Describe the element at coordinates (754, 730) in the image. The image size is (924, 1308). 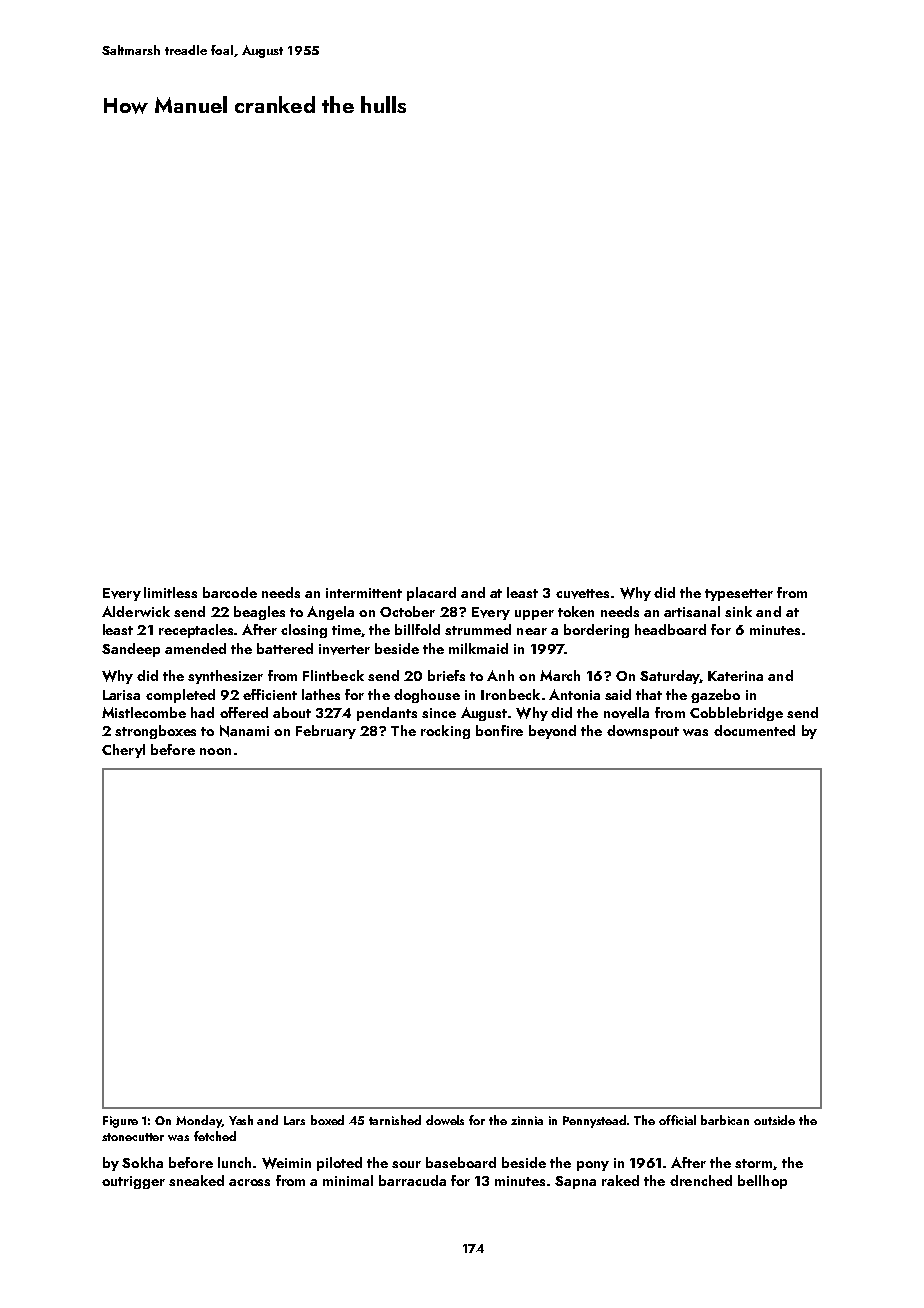
I see `documented` at that location.
